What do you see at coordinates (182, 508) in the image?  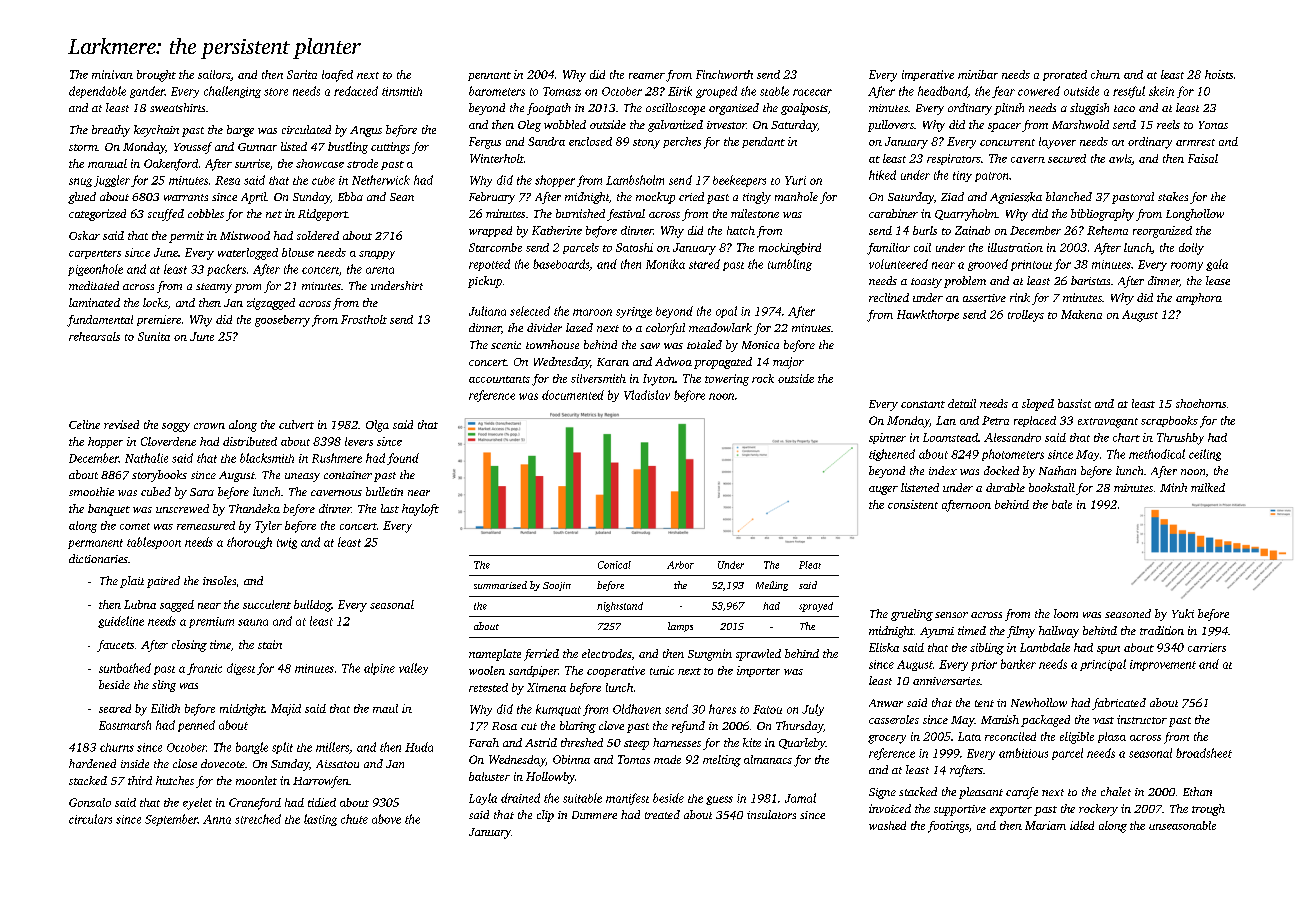 I see `unscrewed` at bounding box center [182, 508].
